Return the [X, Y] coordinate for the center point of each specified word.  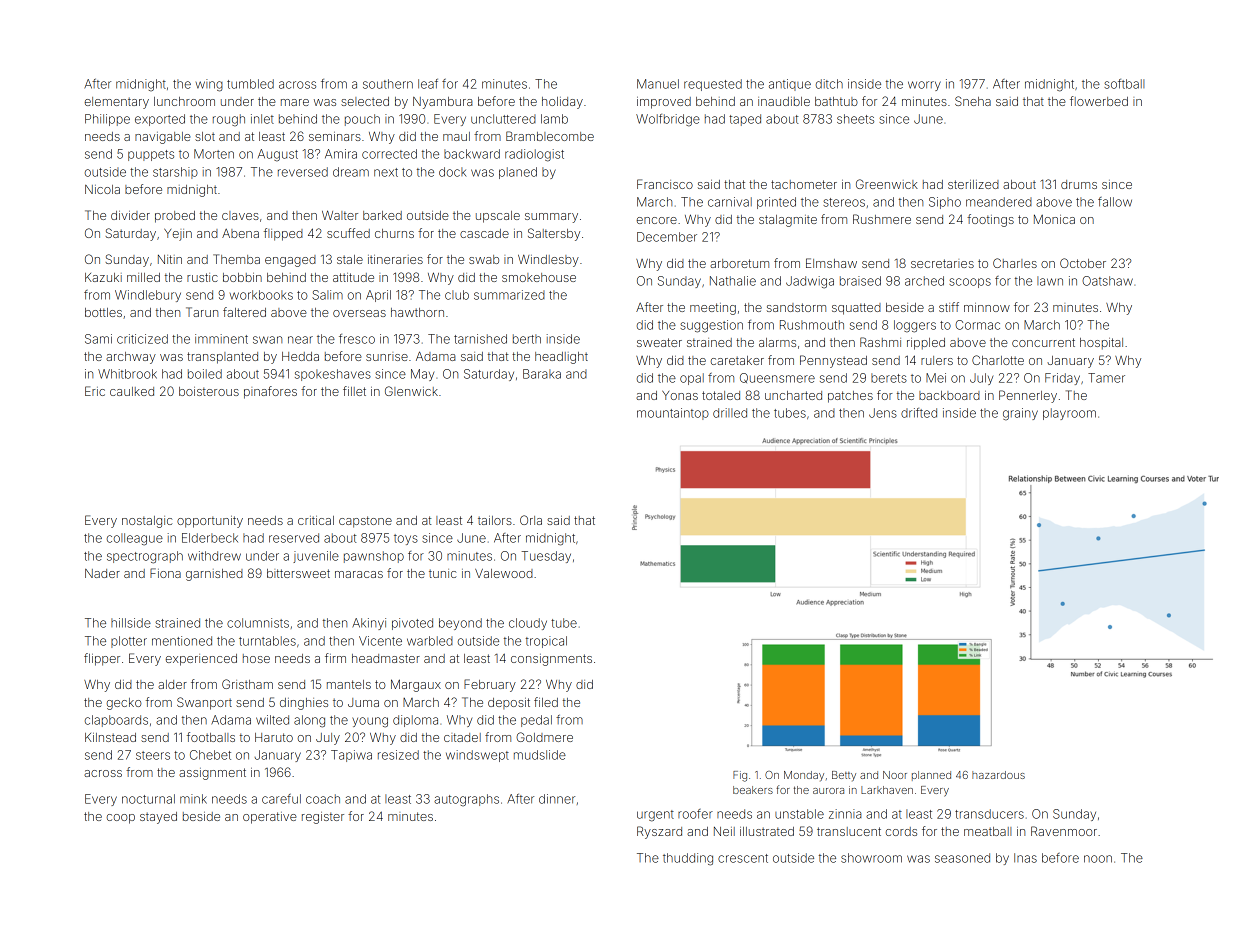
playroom [1069, 414]
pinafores [270, 392]
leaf [428, 84]
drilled [730, 413]
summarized [509, 295]
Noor [895, 775]
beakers [753, 790]
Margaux [416, 685]
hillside [131, 623]
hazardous [998, 775]
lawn [1050, 281]
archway [131, 358]
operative [270, 818]
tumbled [250, 84]
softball [1124, 84]
